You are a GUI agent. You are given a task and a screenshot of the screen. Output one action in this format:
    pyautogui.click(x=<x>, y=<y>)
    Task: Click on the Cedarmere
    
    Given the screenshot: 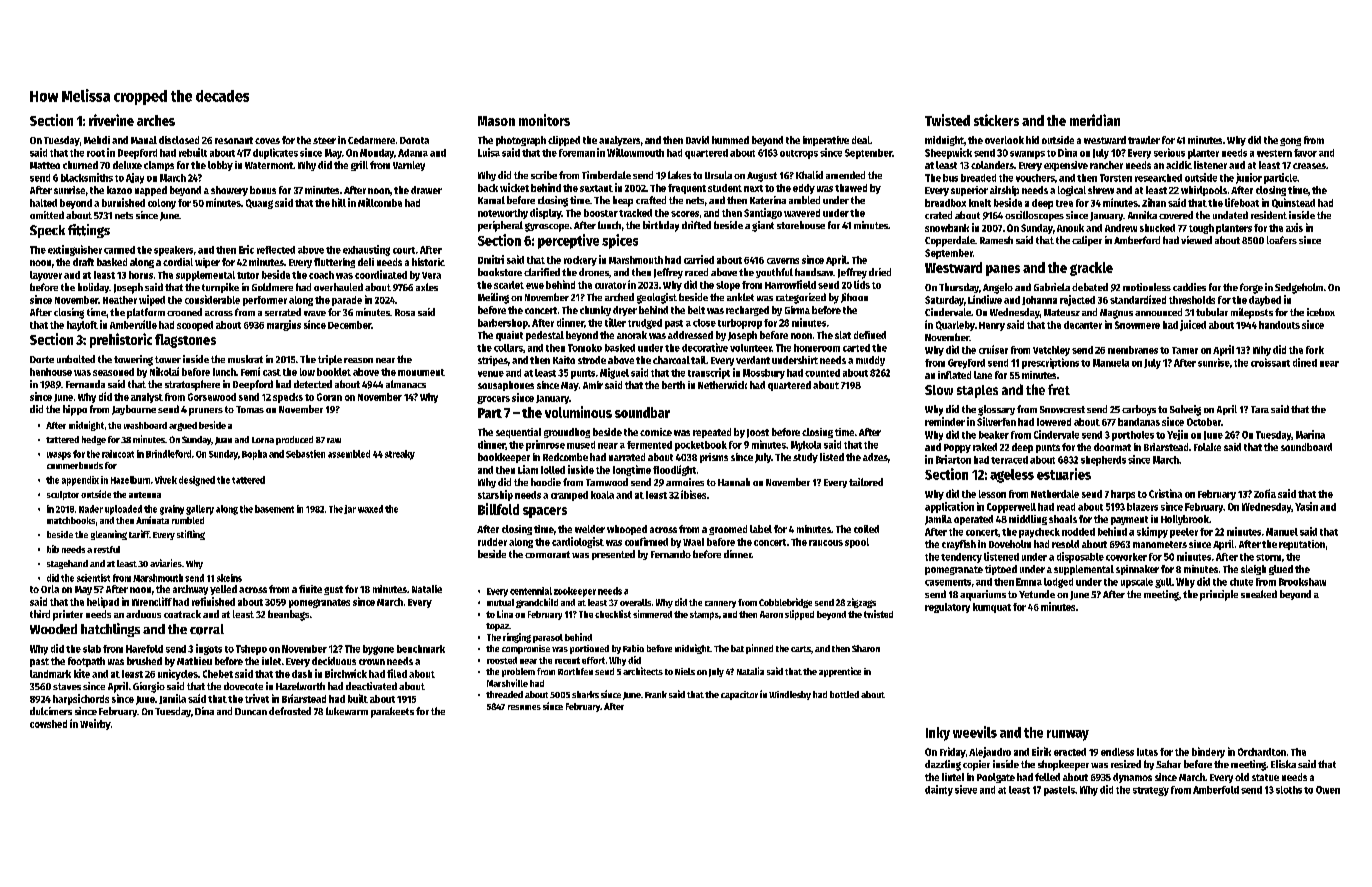 What is the action you would take?
    pyautogui.click(x=371, y=140)
